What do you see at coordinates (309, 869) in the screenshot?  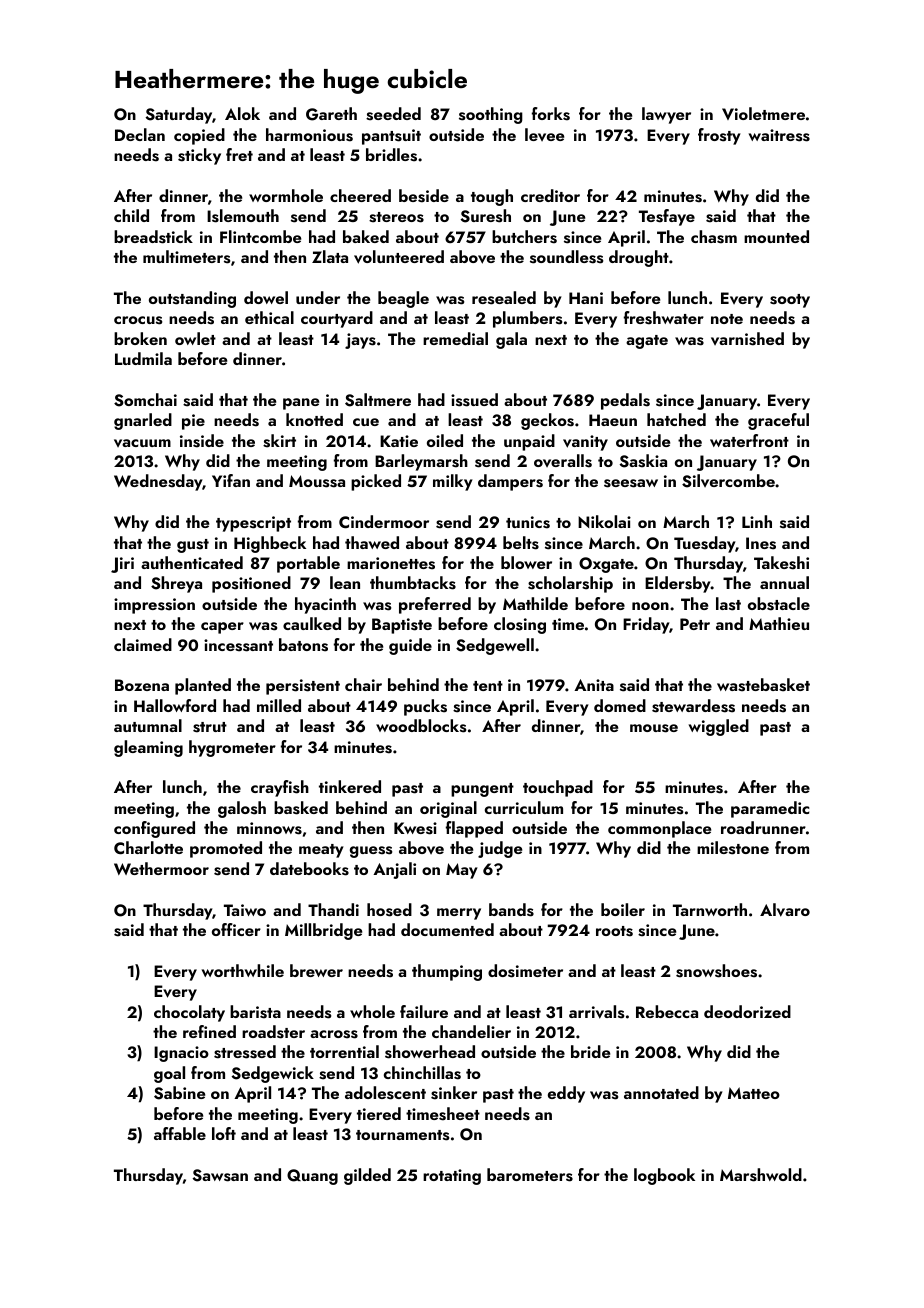 I see `datebooks` at bounding box center [309, 869].
